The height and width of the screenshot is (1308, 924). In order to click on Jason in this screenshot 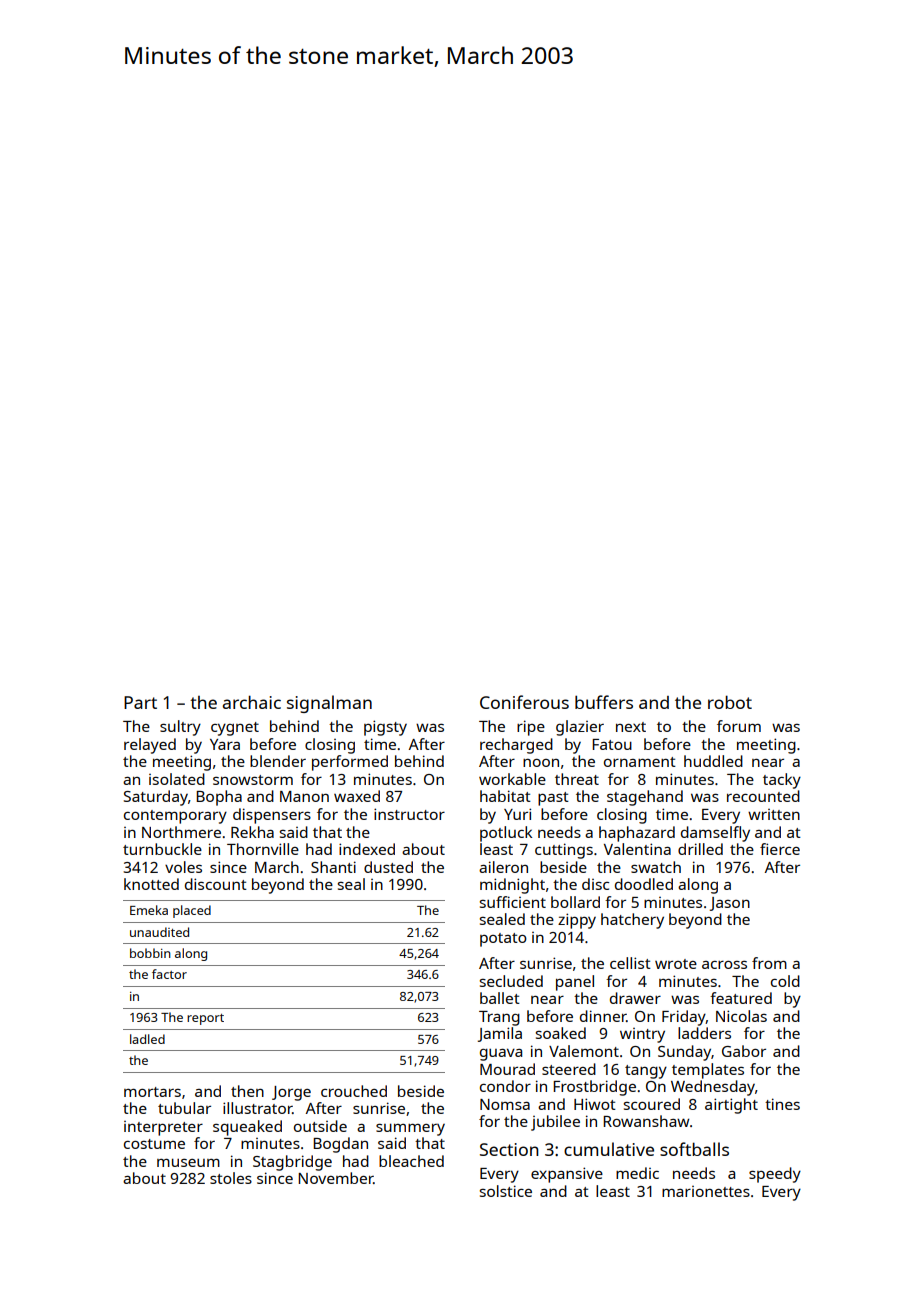, I will do `click(730, 904)`.
